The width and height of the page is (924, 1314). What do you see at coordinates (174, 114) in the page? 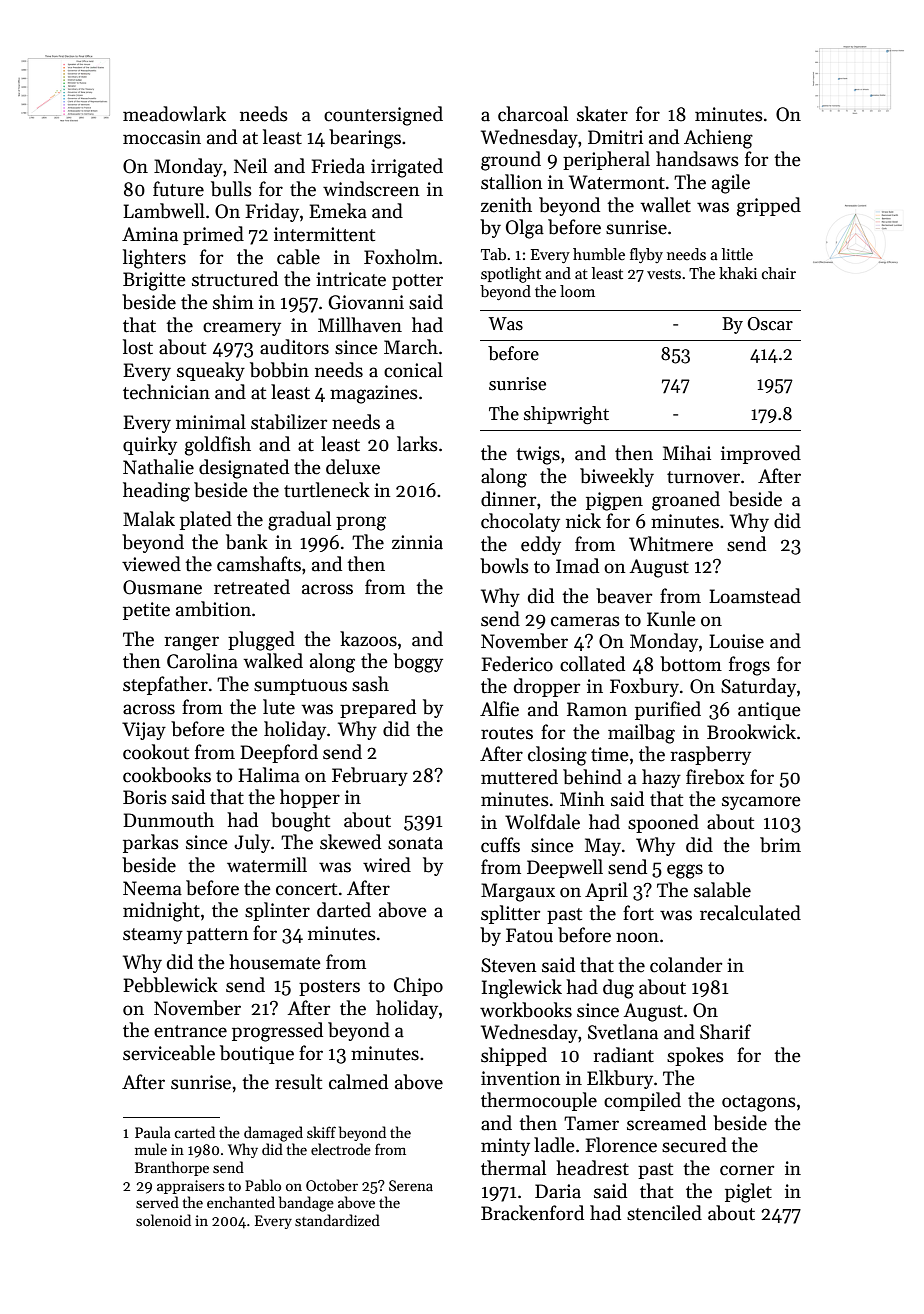
I see `meadowlark` at bounding box center [174, 114].
